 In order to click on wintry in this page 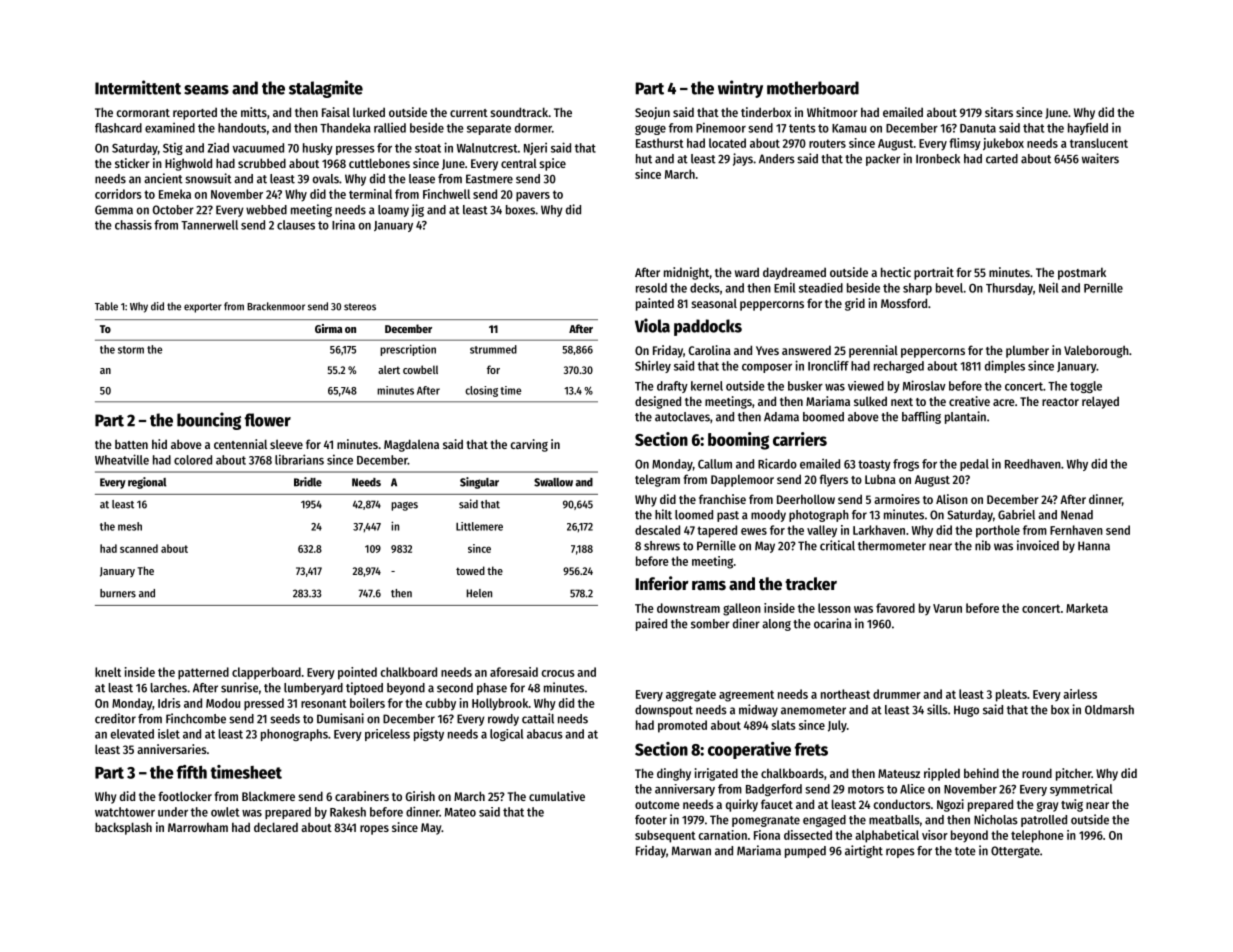, I will do `click(740, 89)`.
